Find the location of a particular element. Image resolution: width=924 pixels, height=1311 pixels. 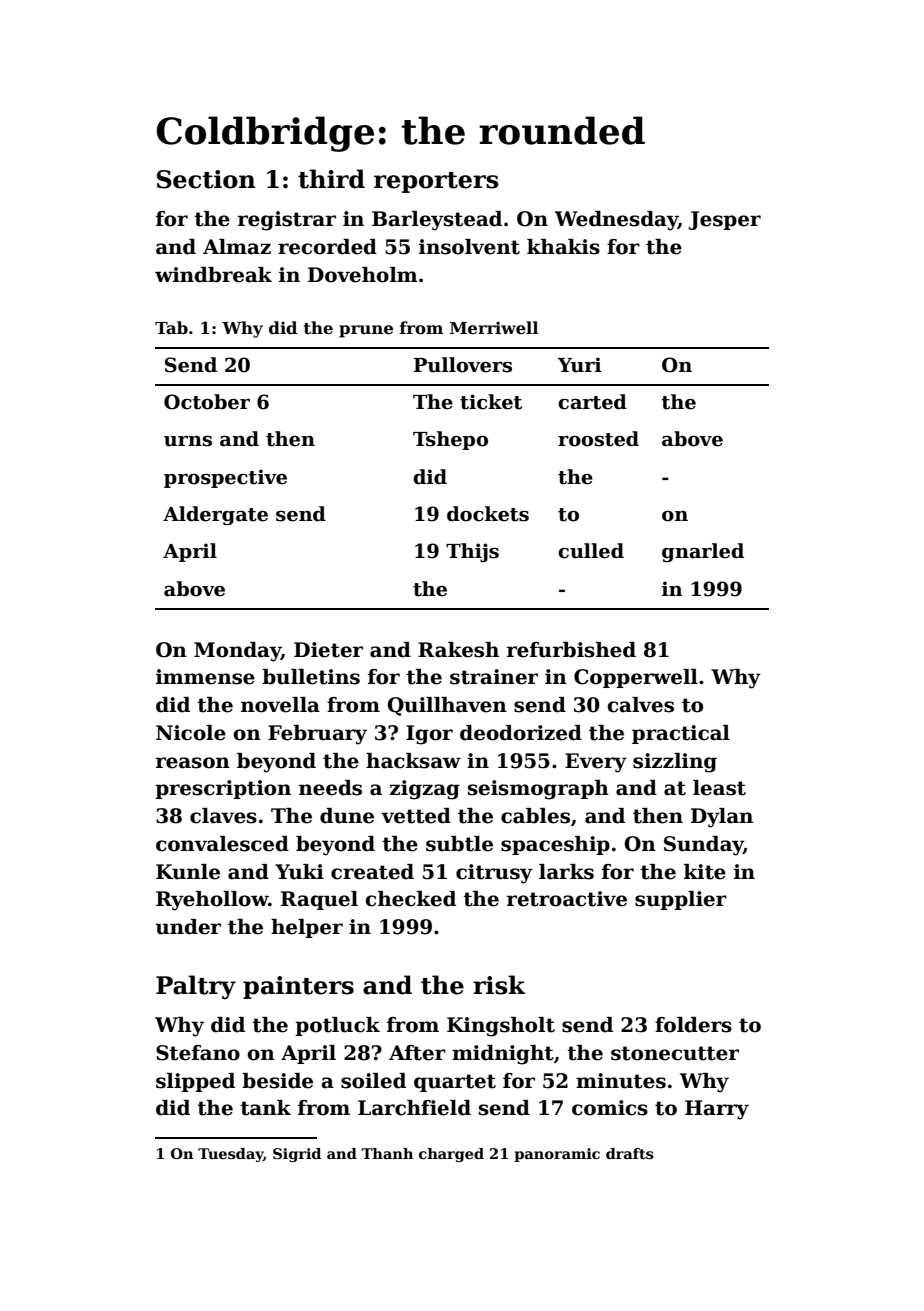

Wednesday is located at coordinates (616, 221).
